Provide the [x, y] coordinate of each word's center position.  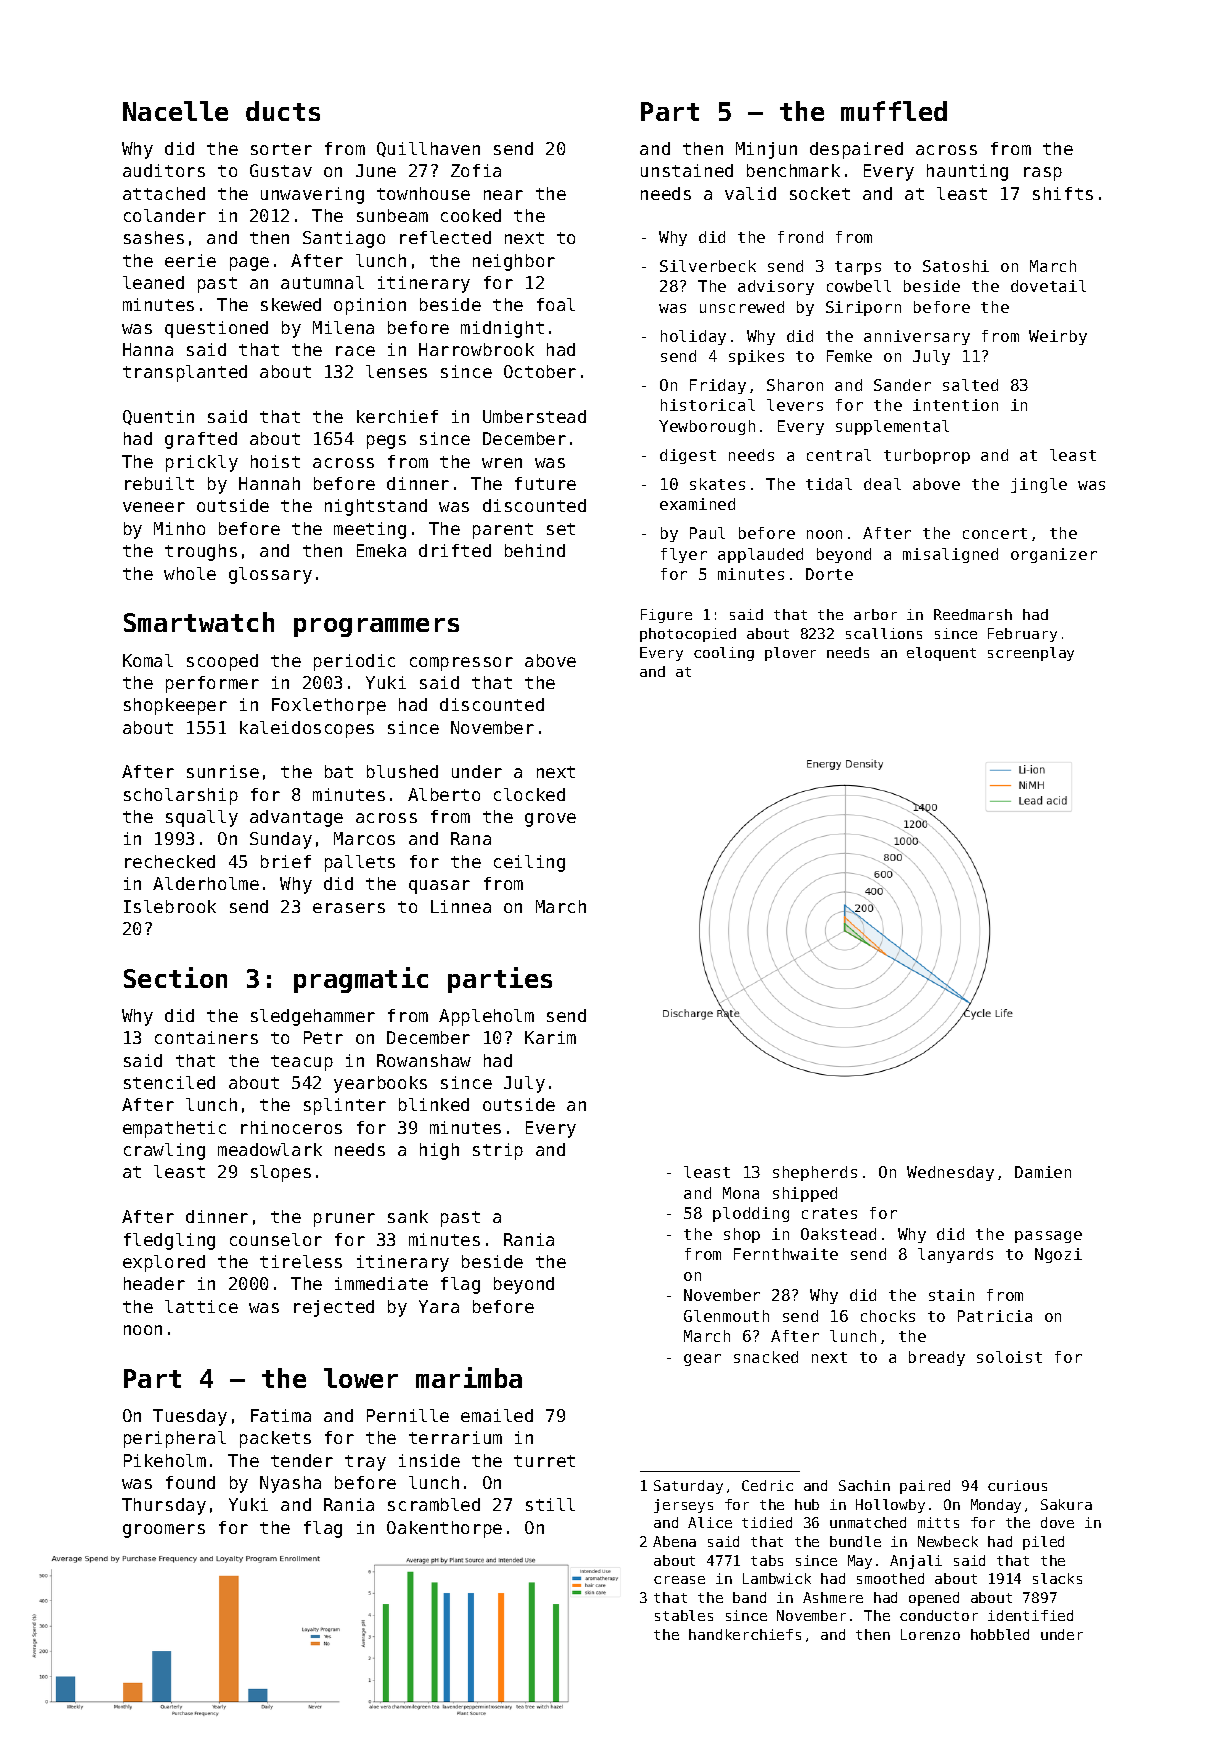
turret [544, 1461]
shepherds [815, 1173]
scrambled [434, 1504]
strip [498, 1151]
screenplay [1031, 654]
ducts [283, 111]
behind [535, 550]
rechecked [170, 861]
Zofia [476, 170]
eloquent [941, 654]
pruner [344, 1220]
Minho [179, 528]
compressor [461, 664]
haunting [967, 172]
